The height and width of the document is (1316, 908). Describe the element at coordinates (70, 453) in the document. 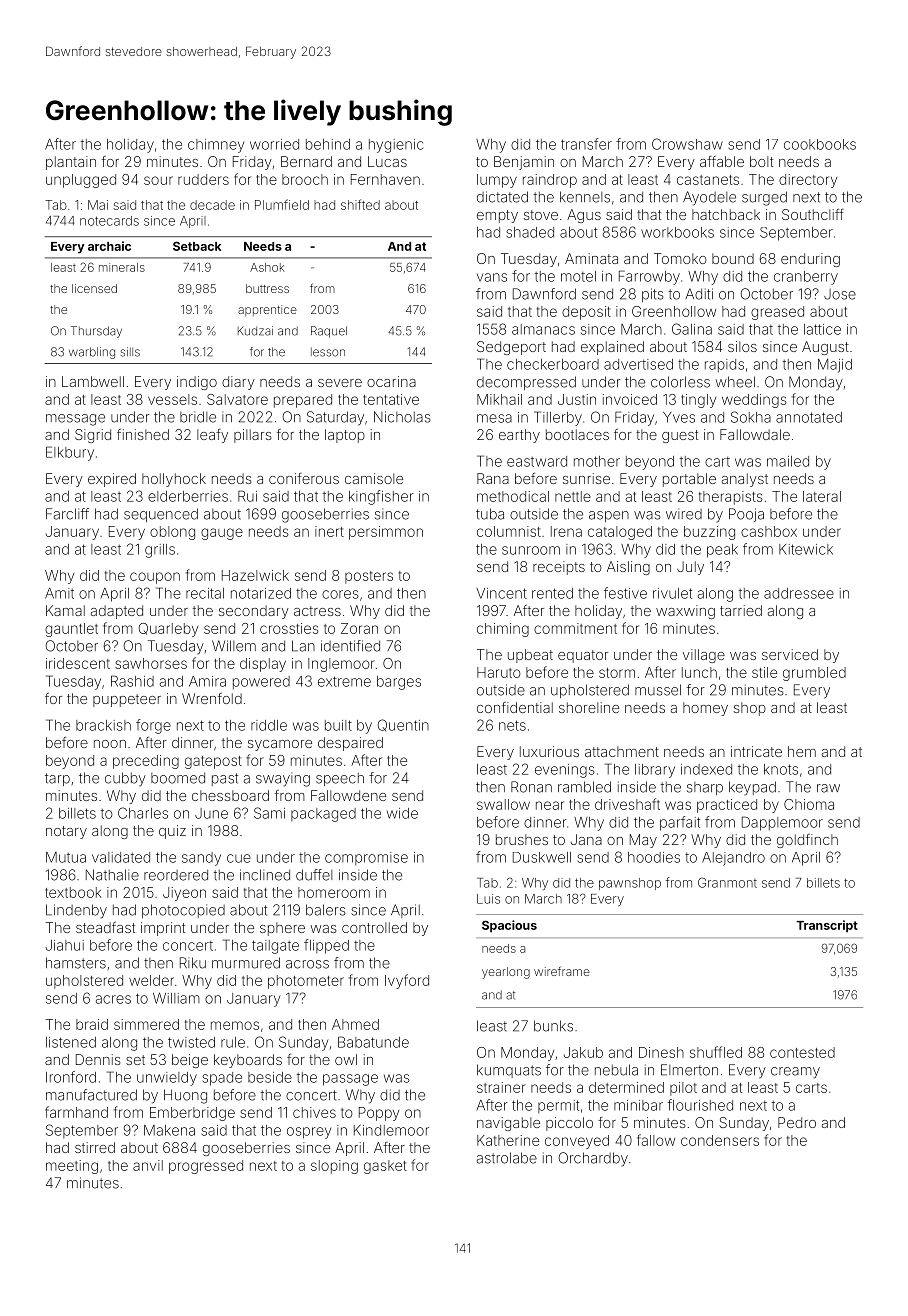

I see `Elkbury` at that location.
